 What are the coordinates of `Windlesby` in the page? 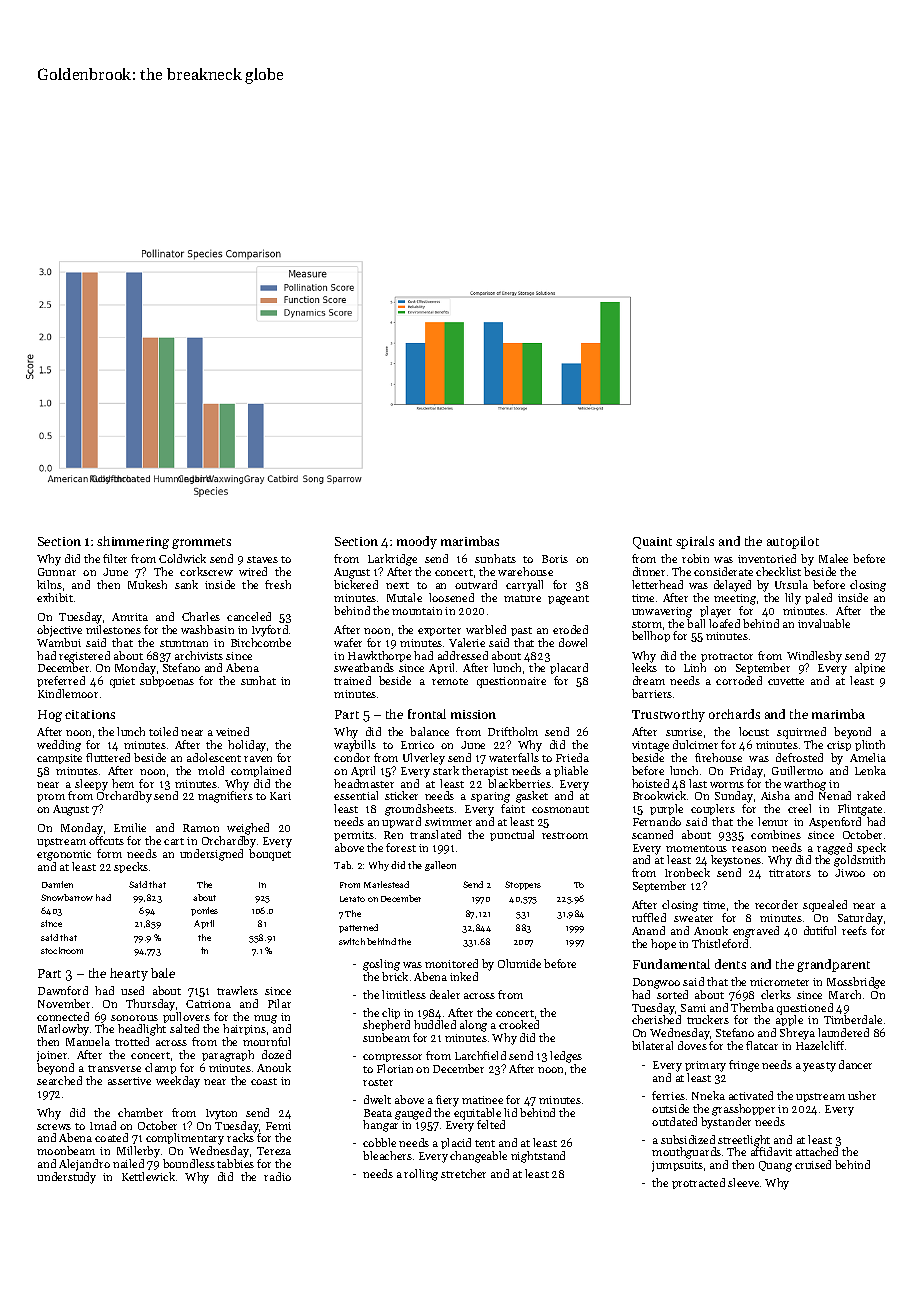 It's located at (814, 657).
